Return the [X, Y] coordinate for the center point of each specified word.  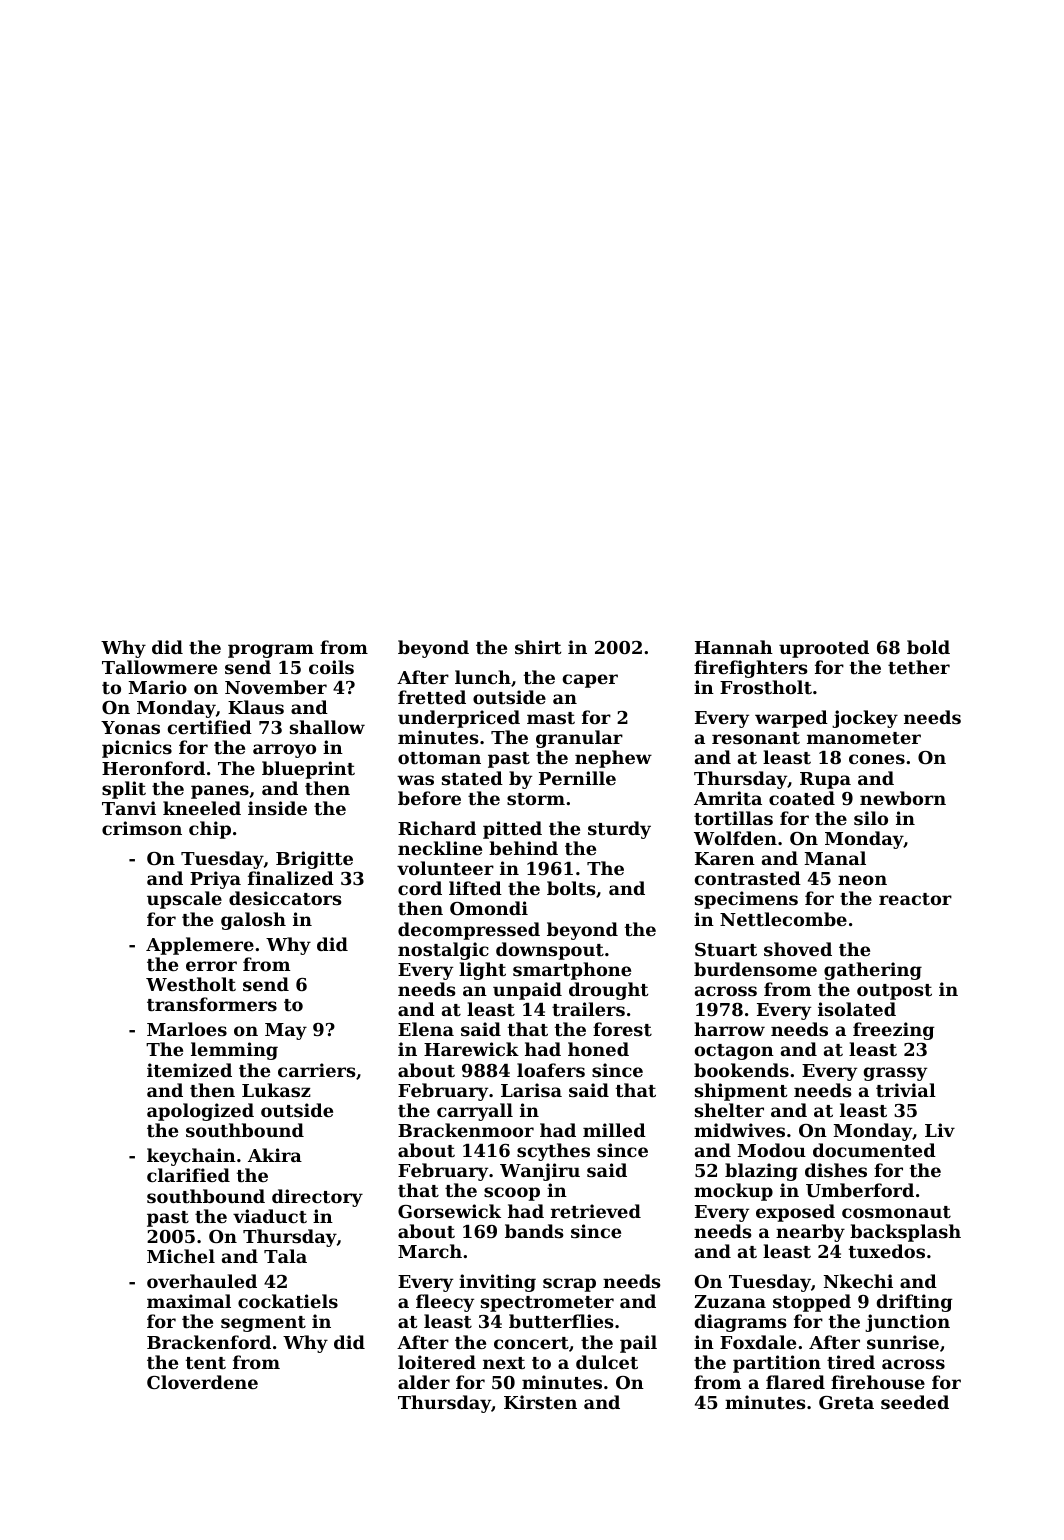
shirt [538, 647]
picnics [137, 749]
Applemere [200, 946]
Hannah [734, 647]
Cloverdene [202, 1382]
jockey [865, 719]
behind [523, 848]
